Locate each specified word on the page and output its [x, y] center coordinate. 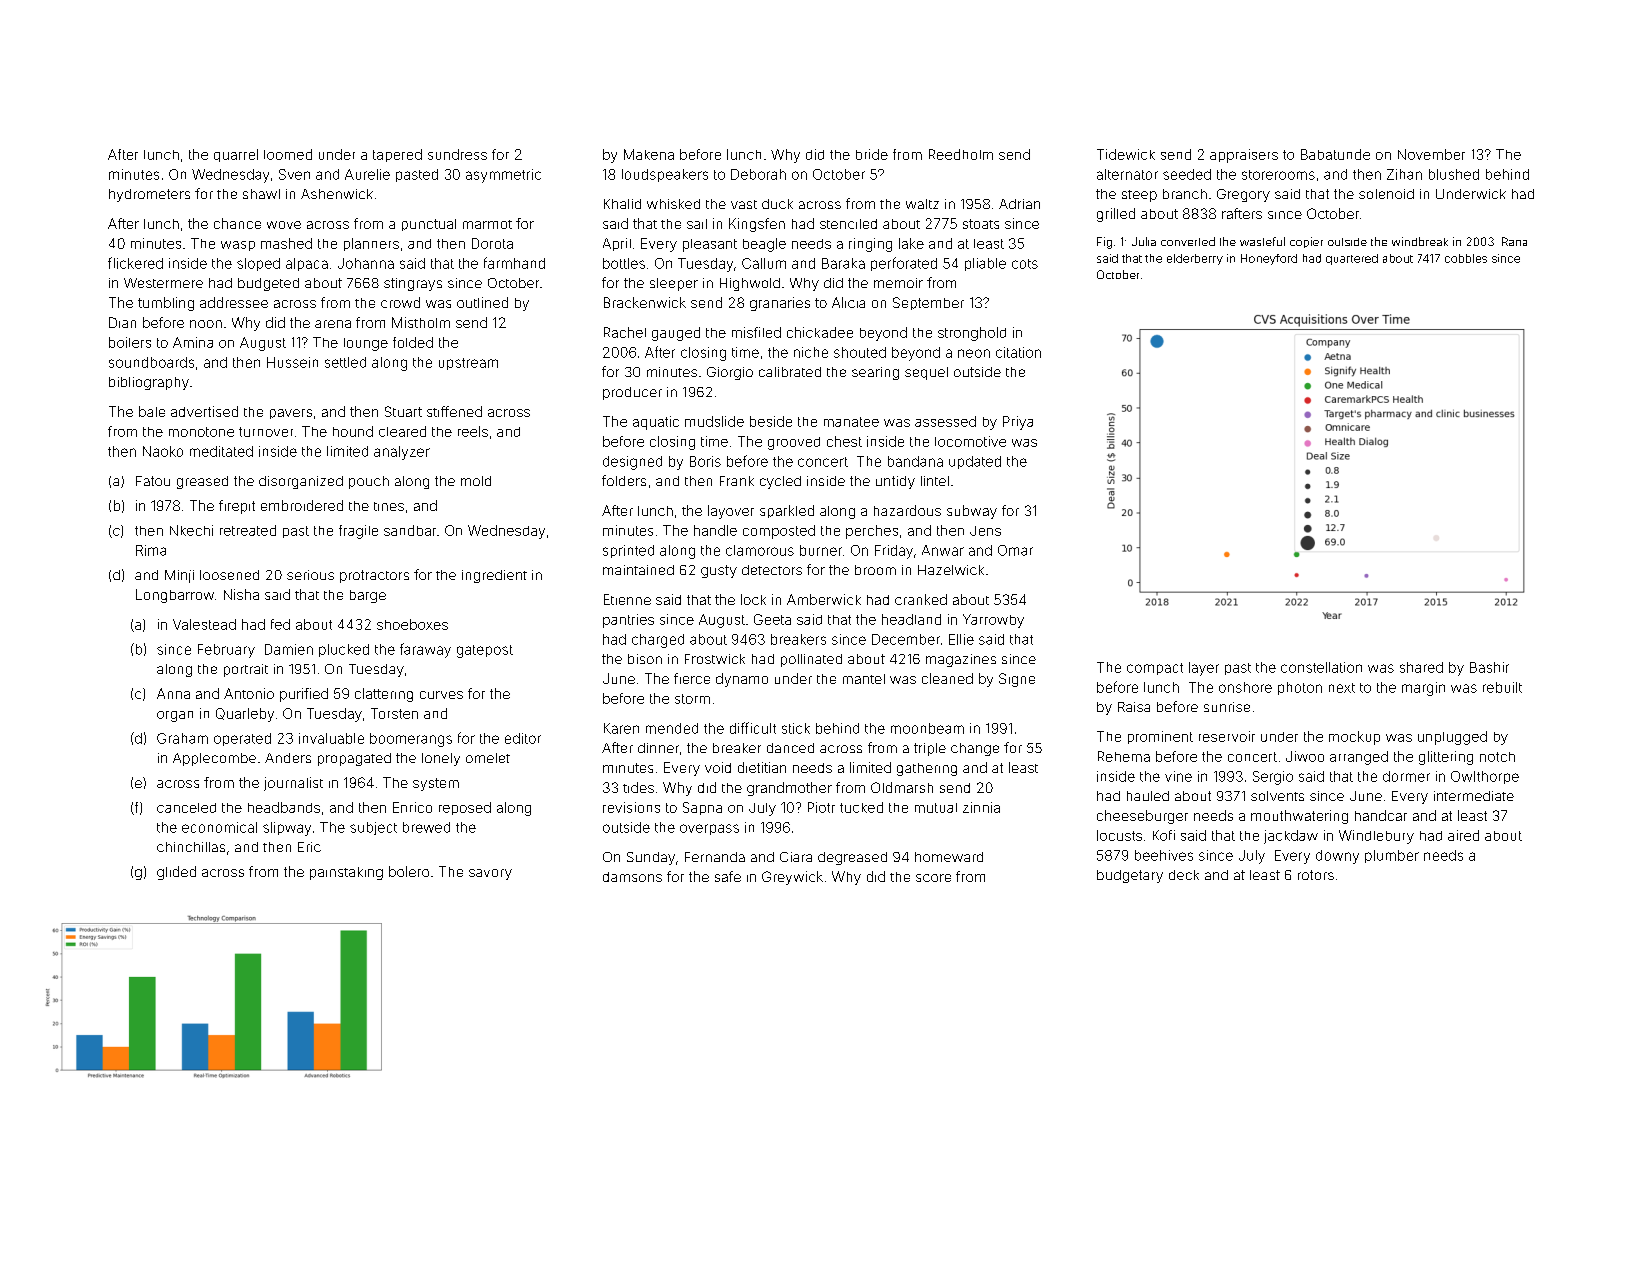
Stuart [403, 411]
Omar [1015, 550]
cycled [780, 482]
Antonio [249, 693]
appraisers [1244, 156]
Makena [649, 154]
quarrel [236, 155]
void [718, 767]
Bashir [1489, 667]
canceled [186, 808]
